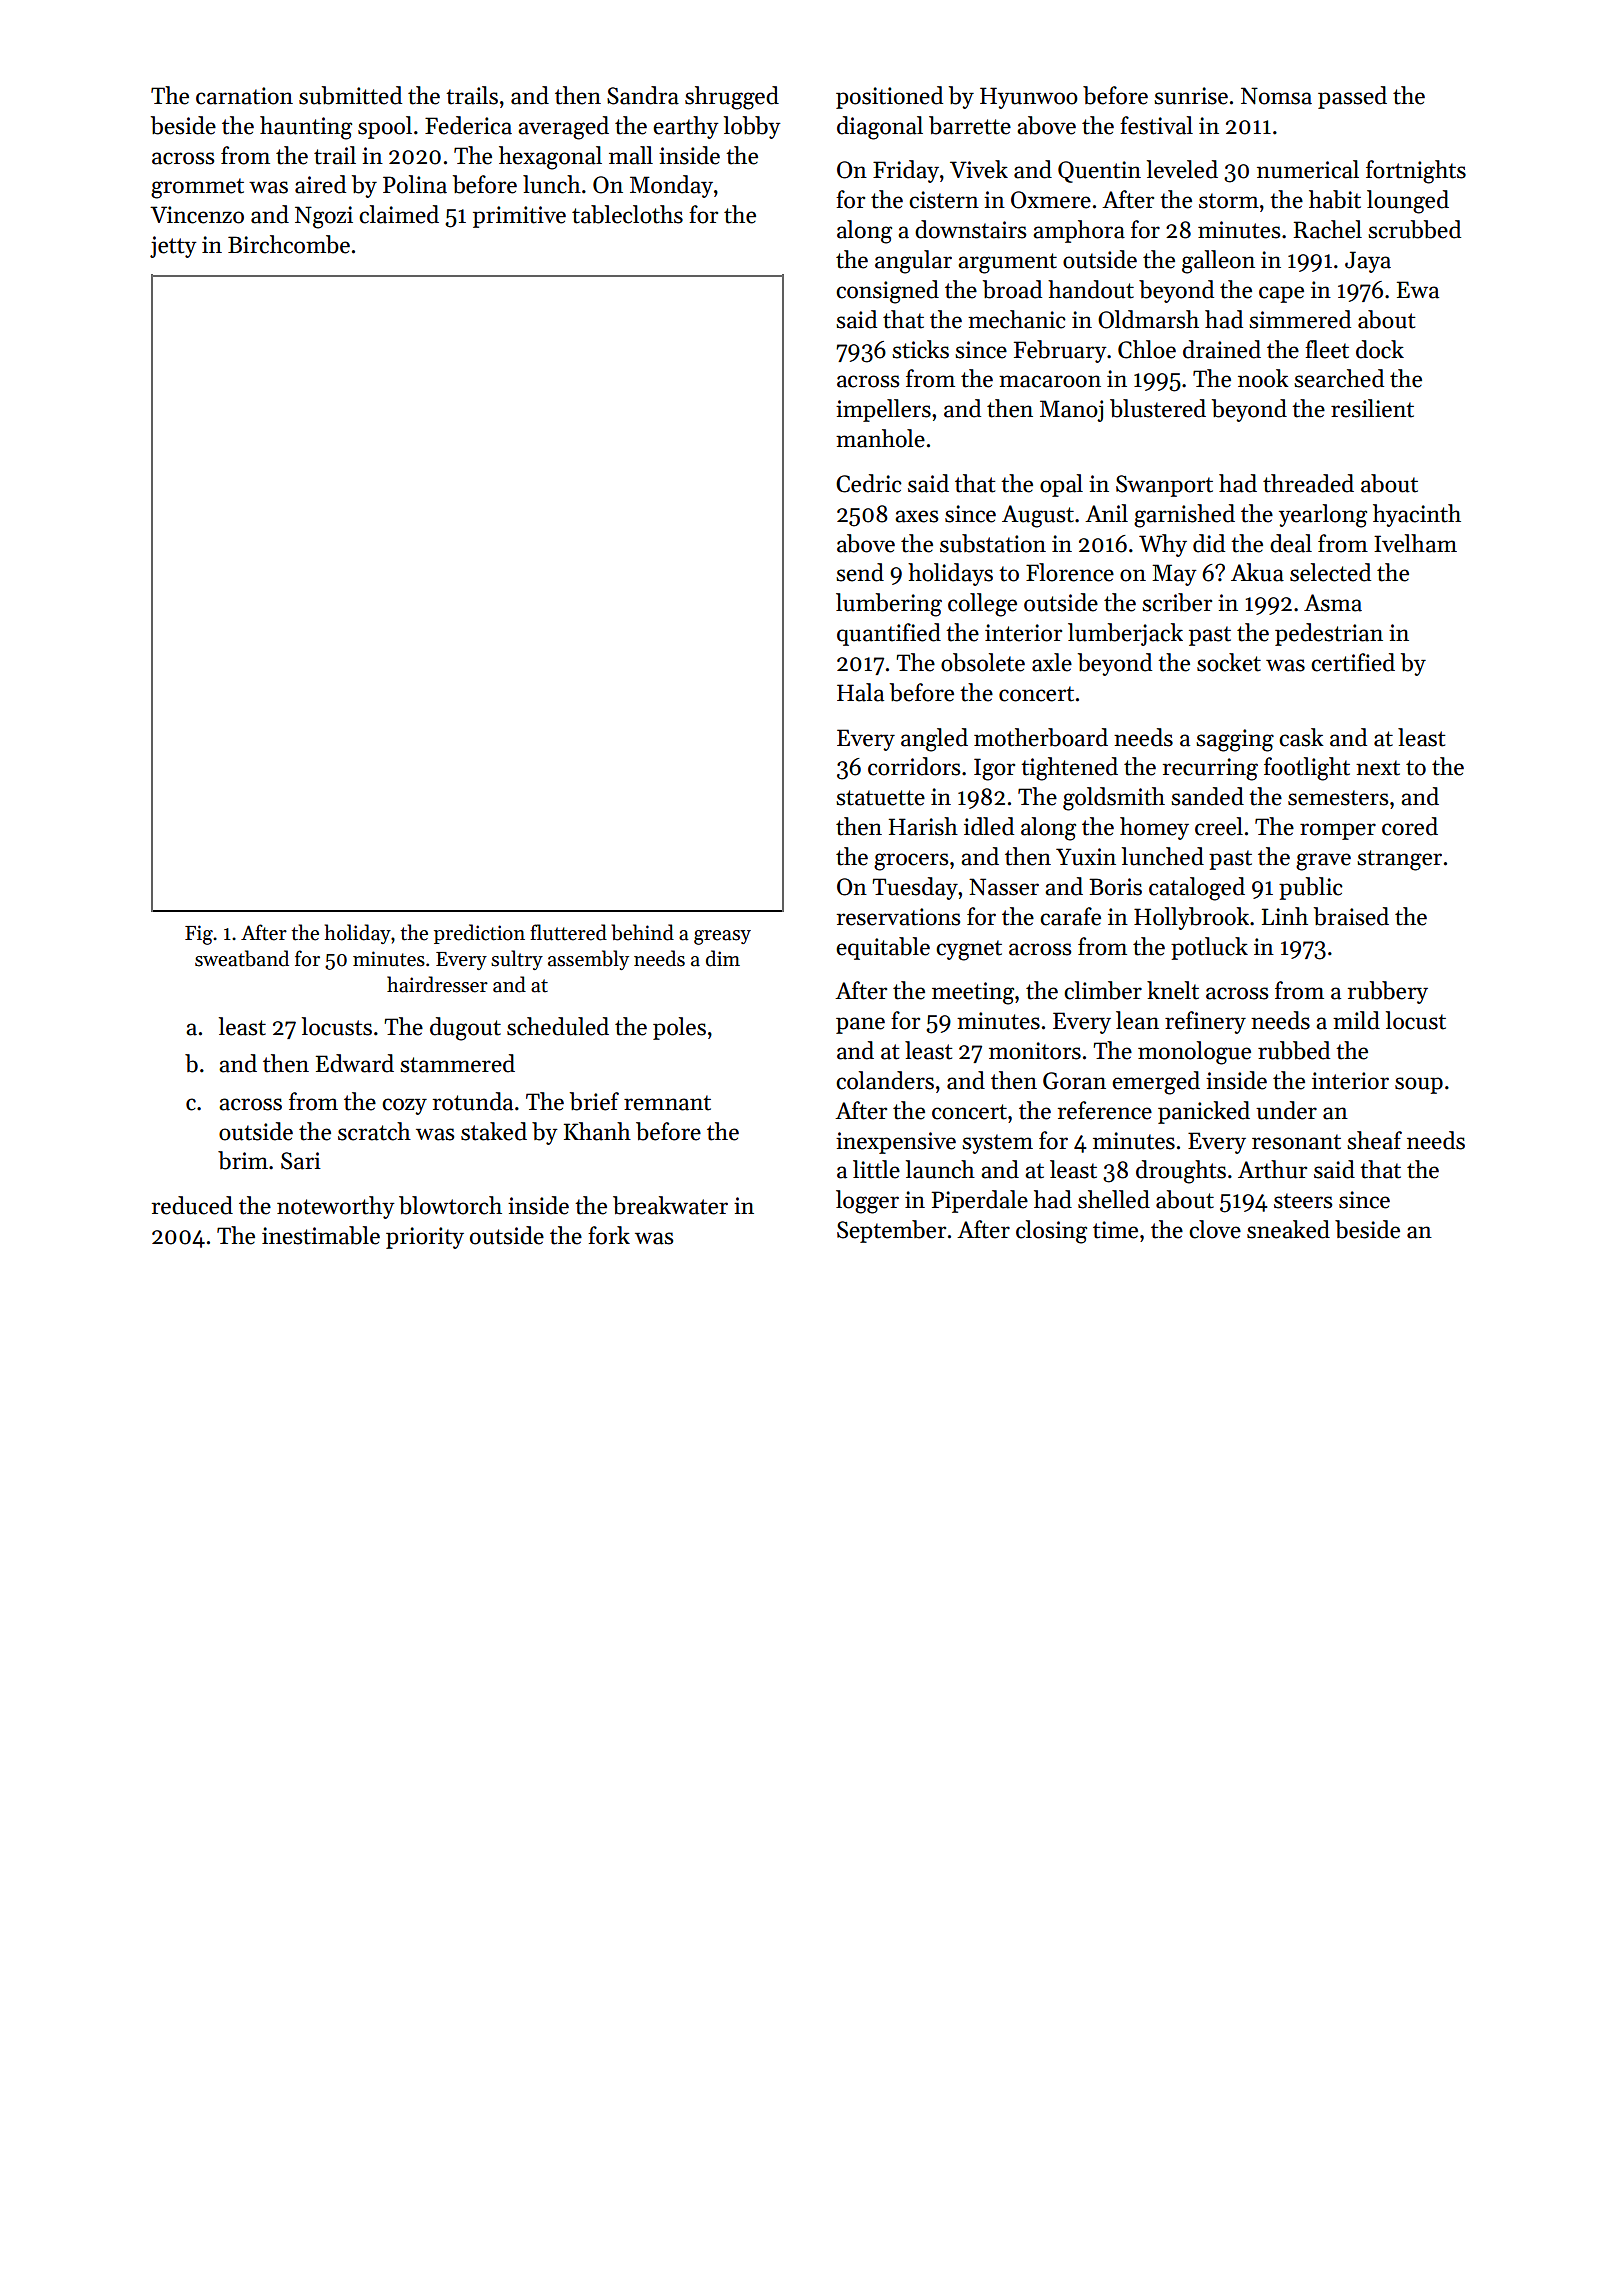 The height and width of the image is (2292, 1620). Describe the element at coordinates (1052, 662) in the image. I see `axle` at that location.
